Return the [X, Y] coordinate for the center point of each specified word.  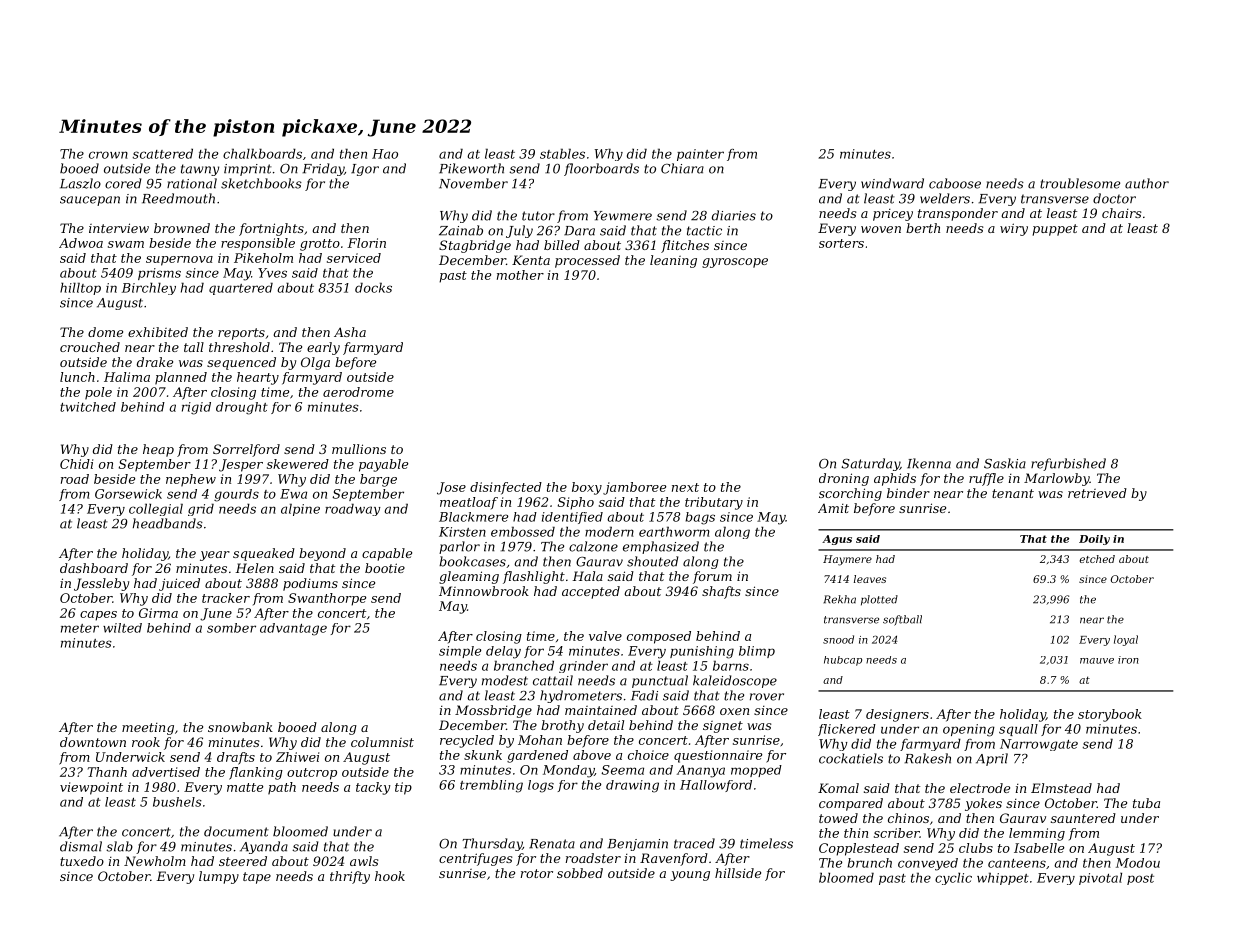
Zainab [461, 230]
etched [1097, 559]
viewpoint [91, 788]
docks [373, 287]
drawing [632, 786]
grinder [583, 666]
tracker [226, 598]
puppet [1055, 230]
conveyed [928, 864]
